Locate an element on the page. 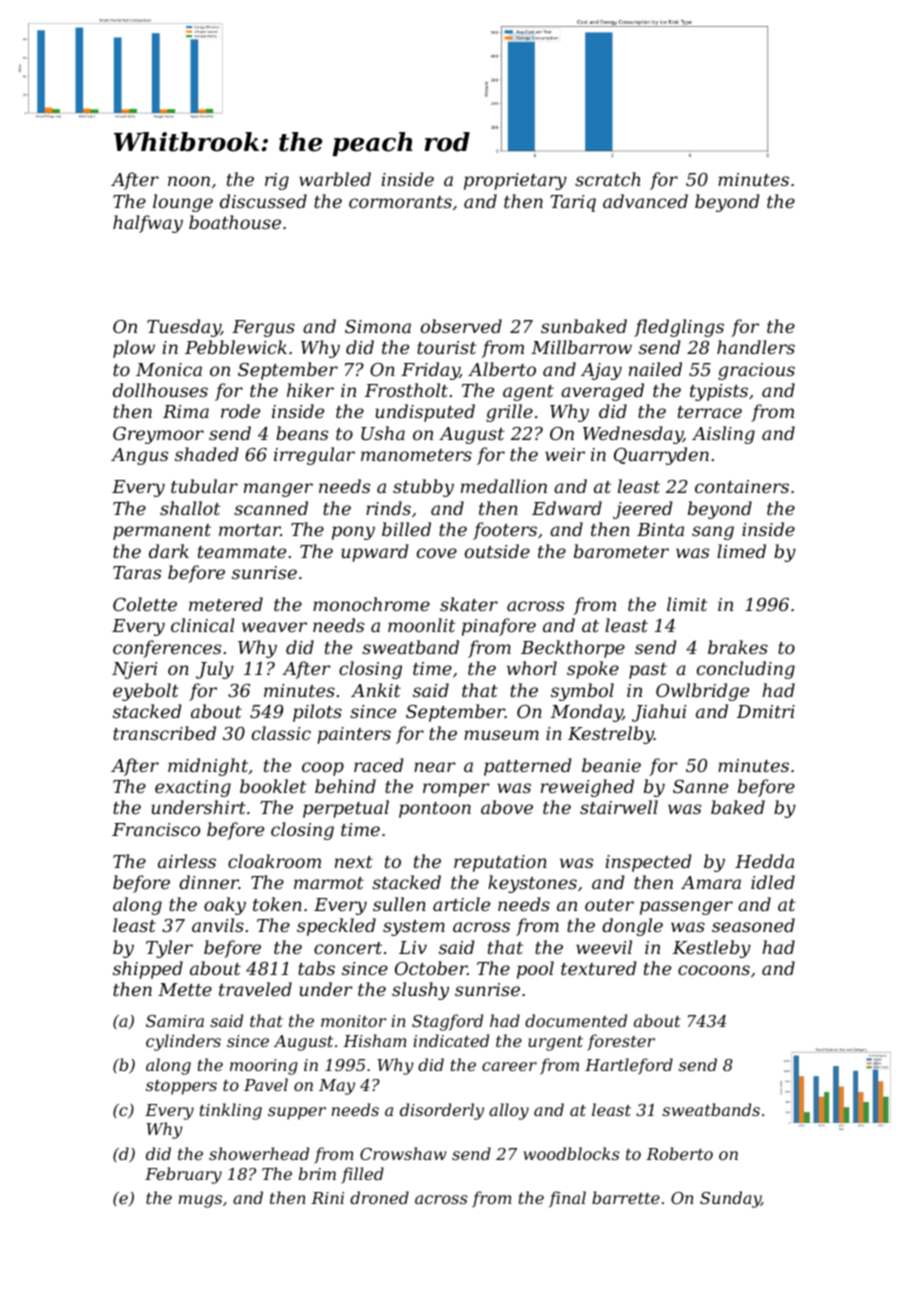 This image has height=1316, width=908. weir is located at coordinates (565, 454).
